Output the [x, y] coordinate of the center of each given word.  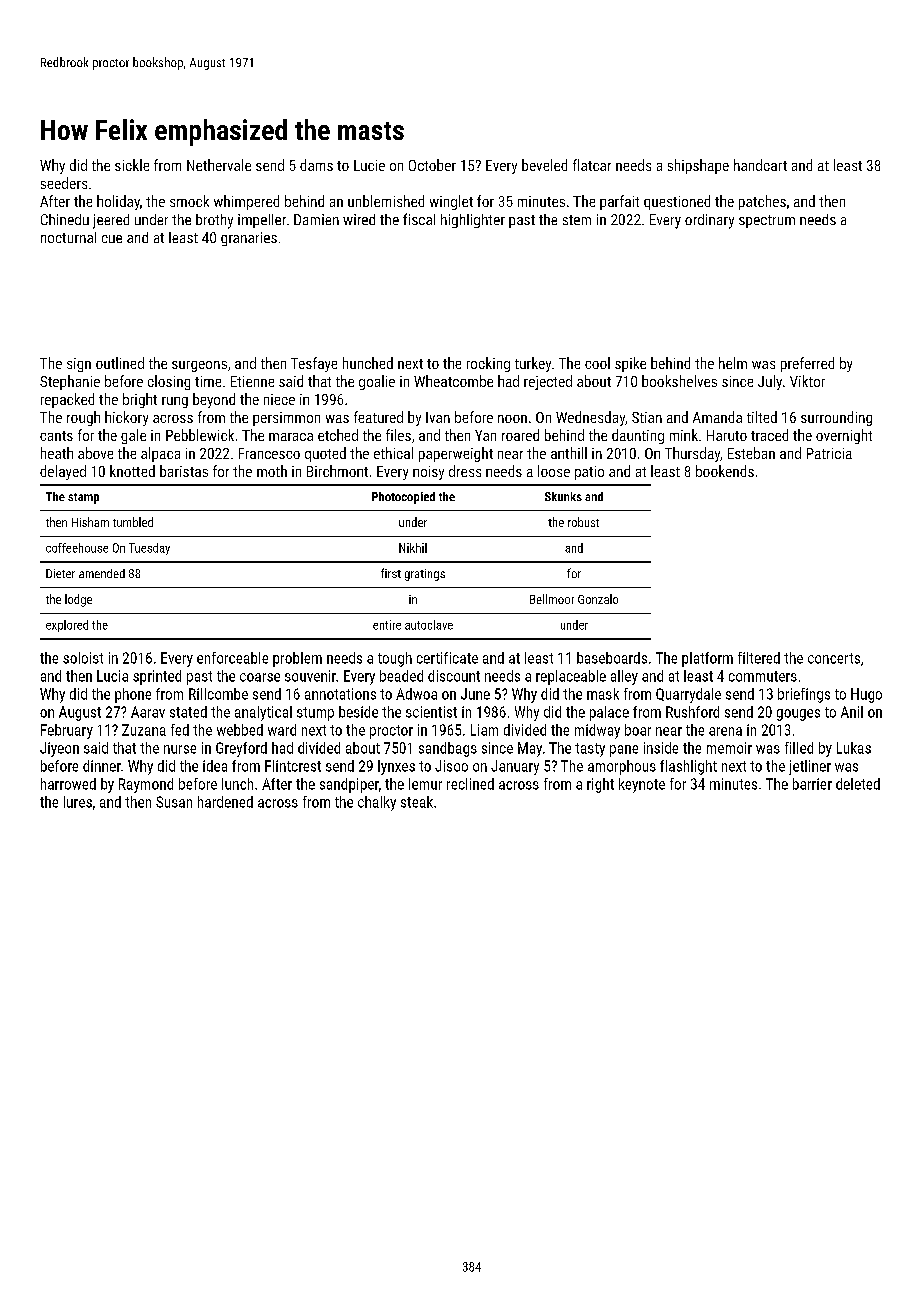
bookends [725, 471]
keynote [642, 785]
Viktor [807, 381]
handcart [760, 165]
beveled [544, 165]
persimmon [286, 419]
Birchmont [337, 471]
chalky [377, 803]
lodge [78, 600]
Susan [174, 802]
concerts [834, 658]
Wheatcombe [453, 381]
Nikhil [413, 548]
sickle [132, 165]
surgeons [199, 366]
